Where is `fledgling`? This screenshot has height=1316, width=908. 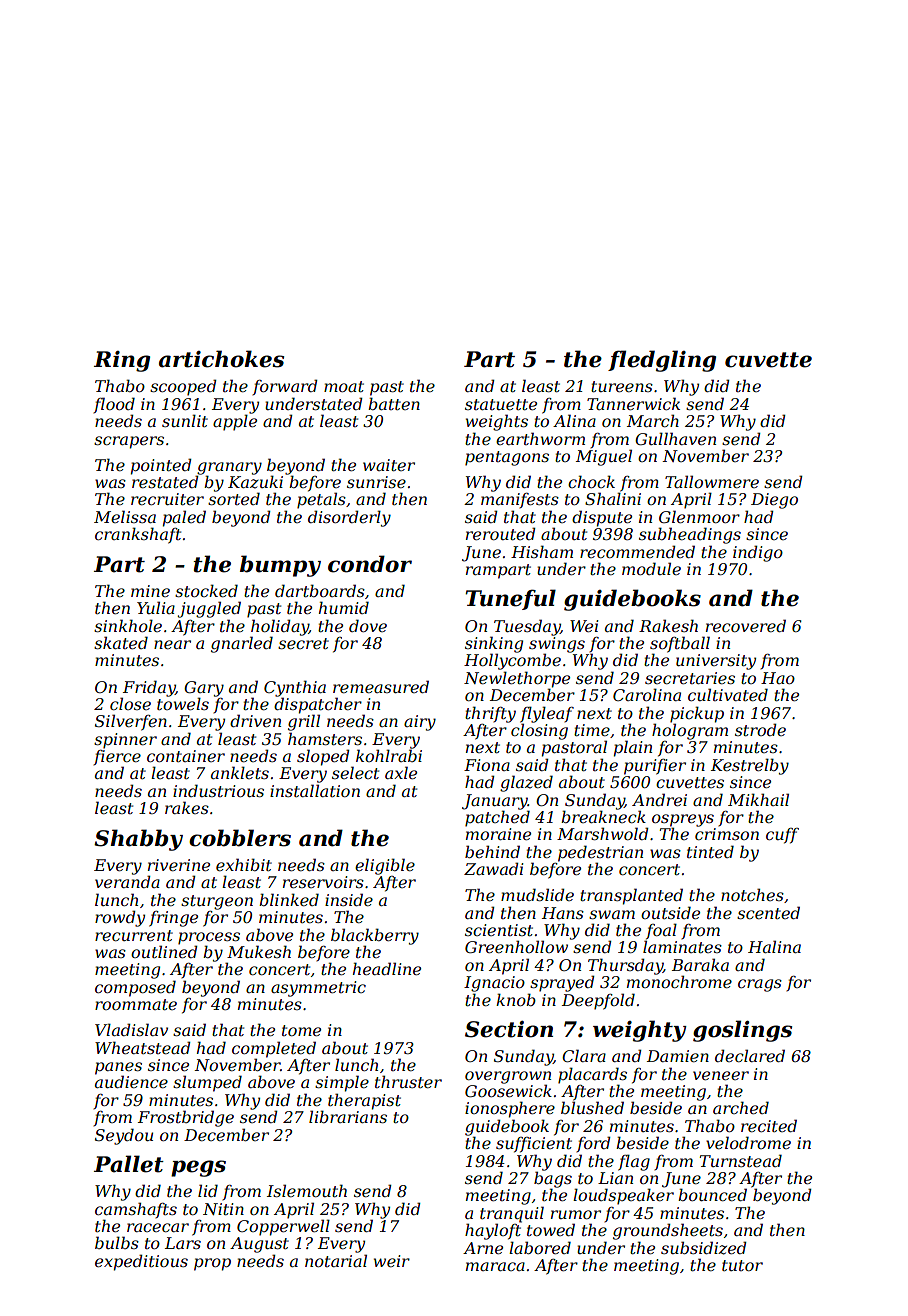 fledgling is located at coordinates (662, 361).
